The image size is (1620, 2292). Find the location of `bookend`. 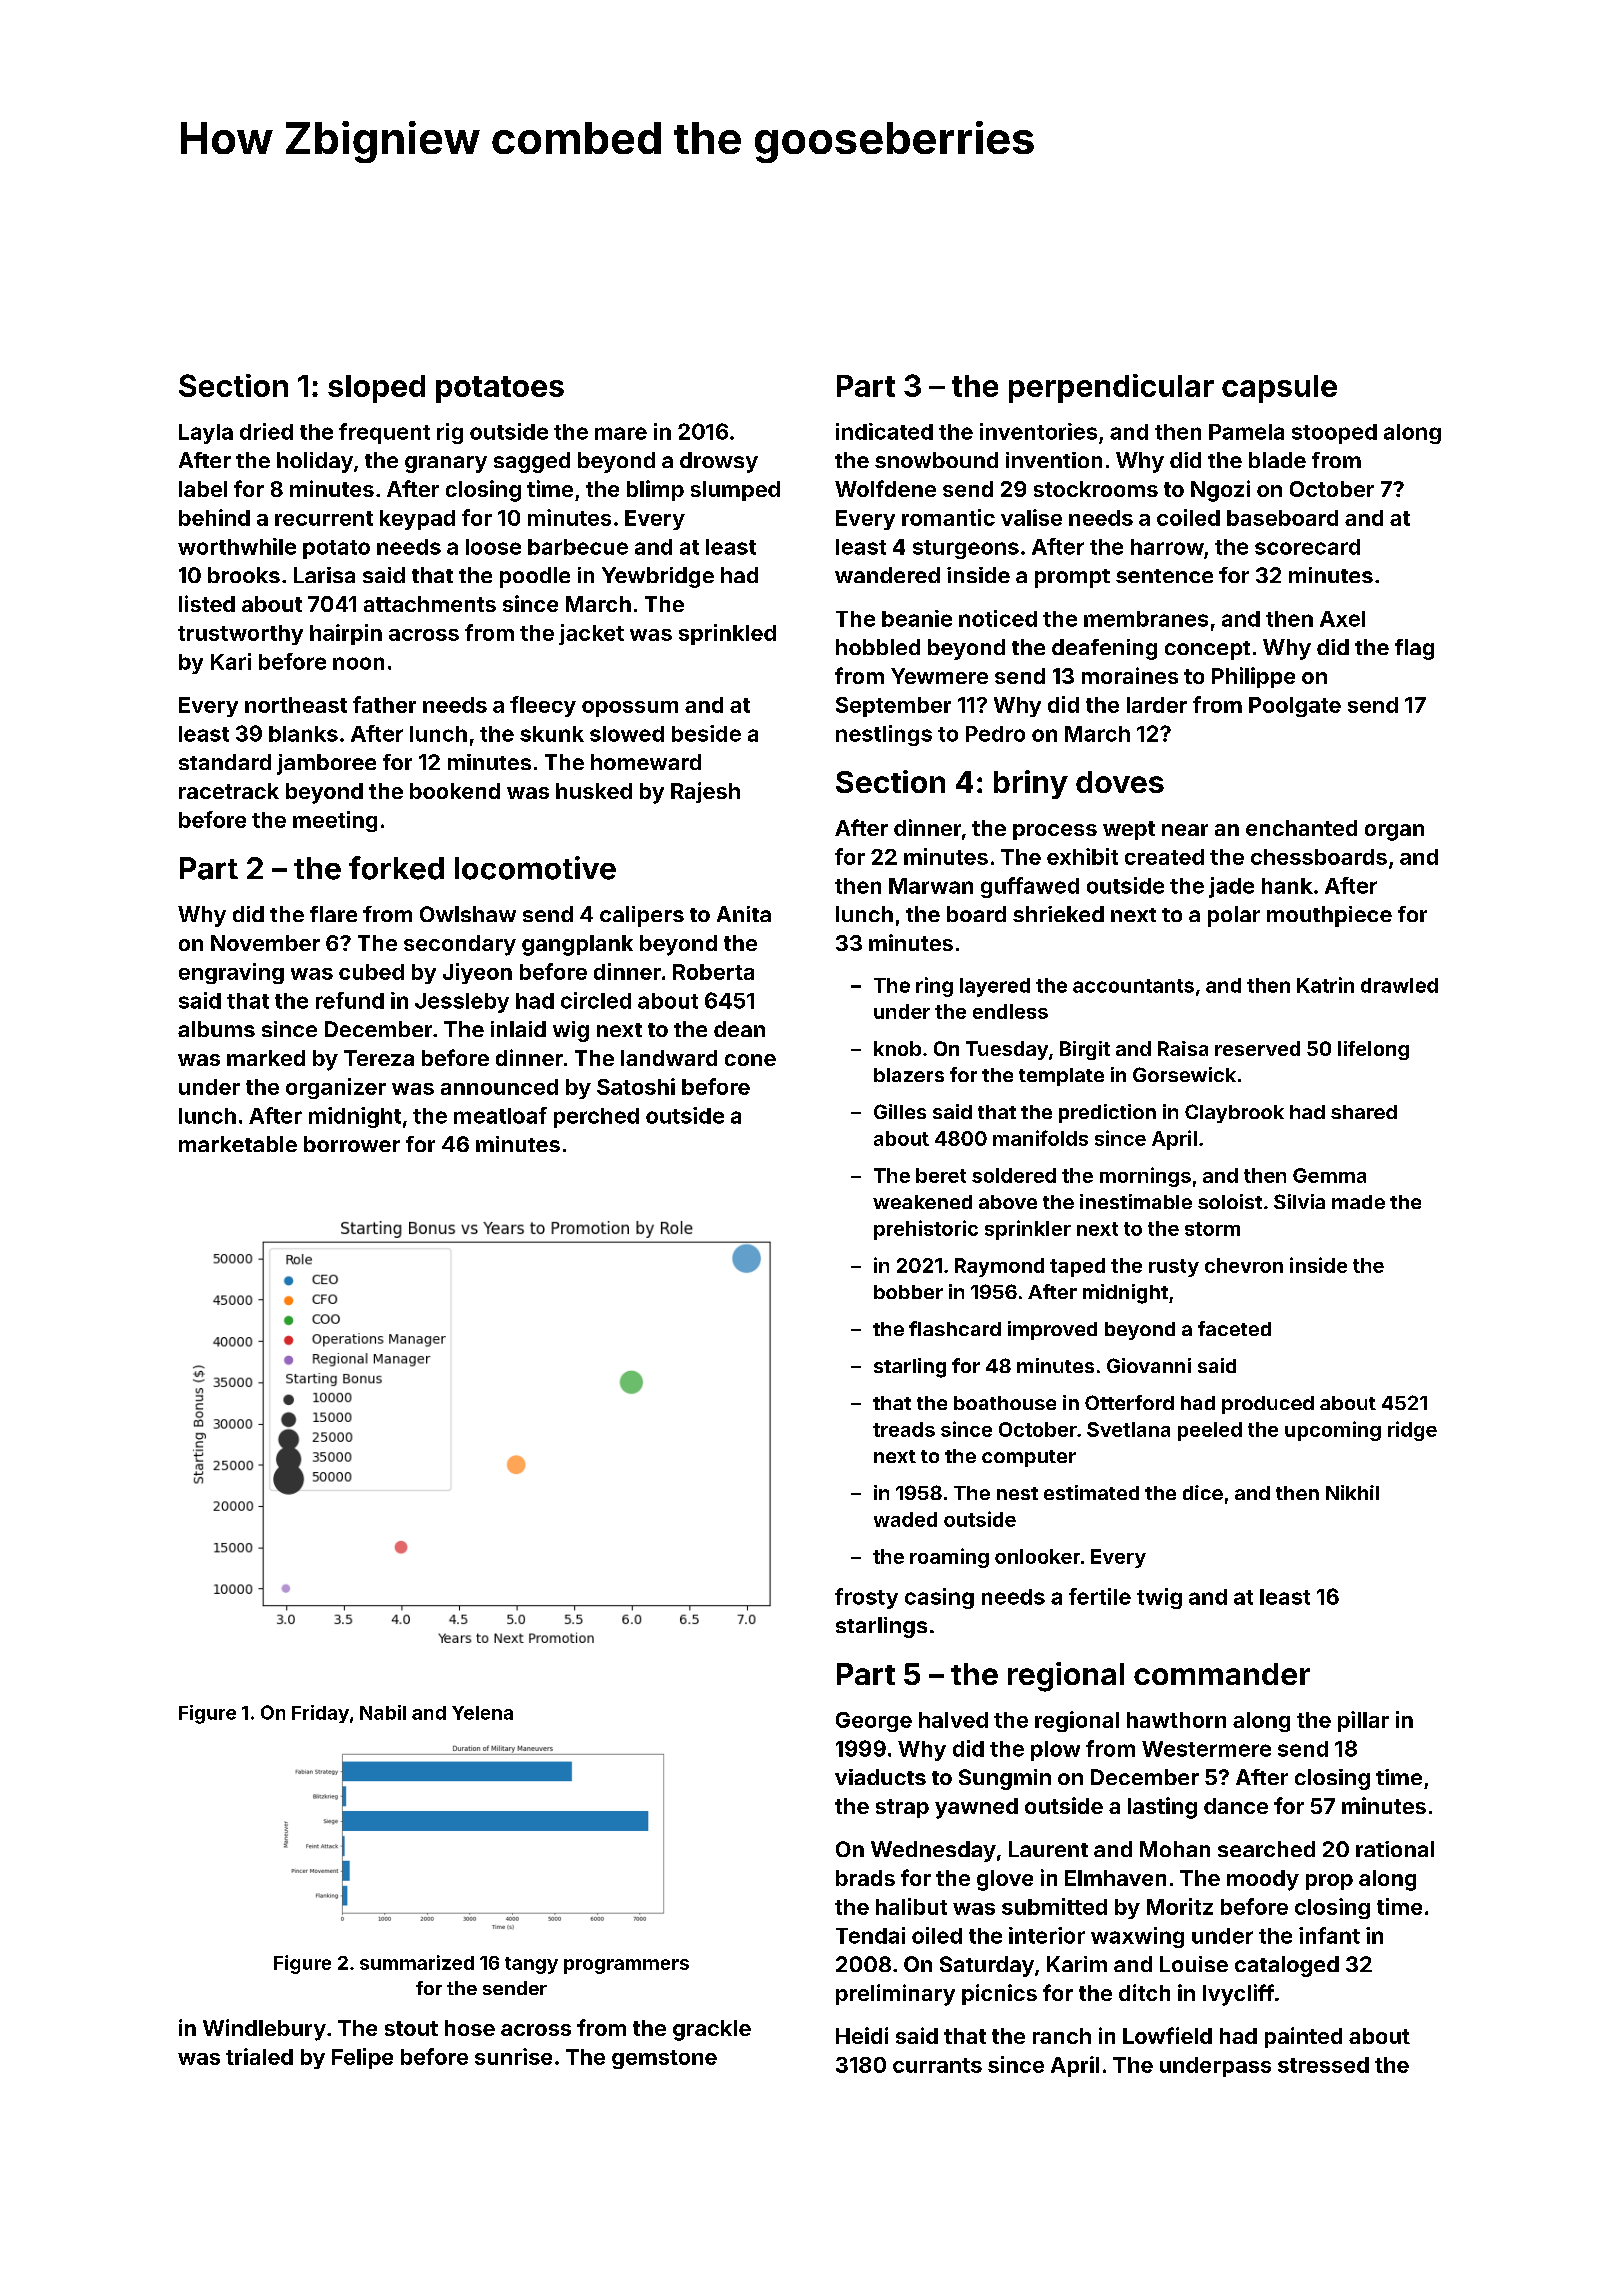

bookend is located at coordinates (455, 791).
